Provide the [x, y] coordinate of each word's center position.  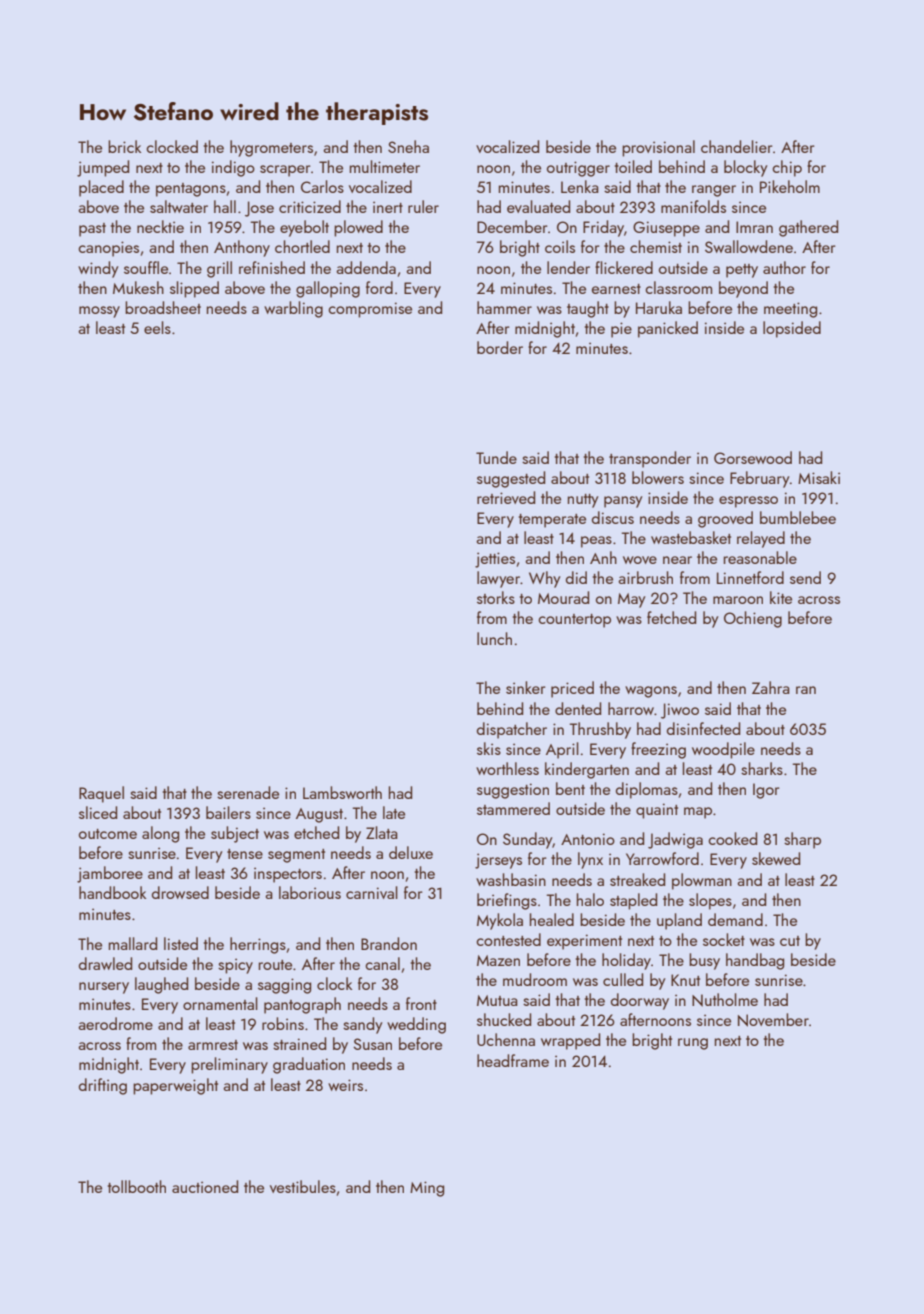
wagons [651, 692]
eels [157, 327]
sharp [802, 840]
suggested [511, 479]
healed [552, 919]
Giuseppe [666, 229]
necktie [160, 226]
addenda [366, 267]
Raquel [101, 794]
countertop [574, 621]
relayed [761, 539]
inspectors [288, 875]
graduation [309, 1065]
